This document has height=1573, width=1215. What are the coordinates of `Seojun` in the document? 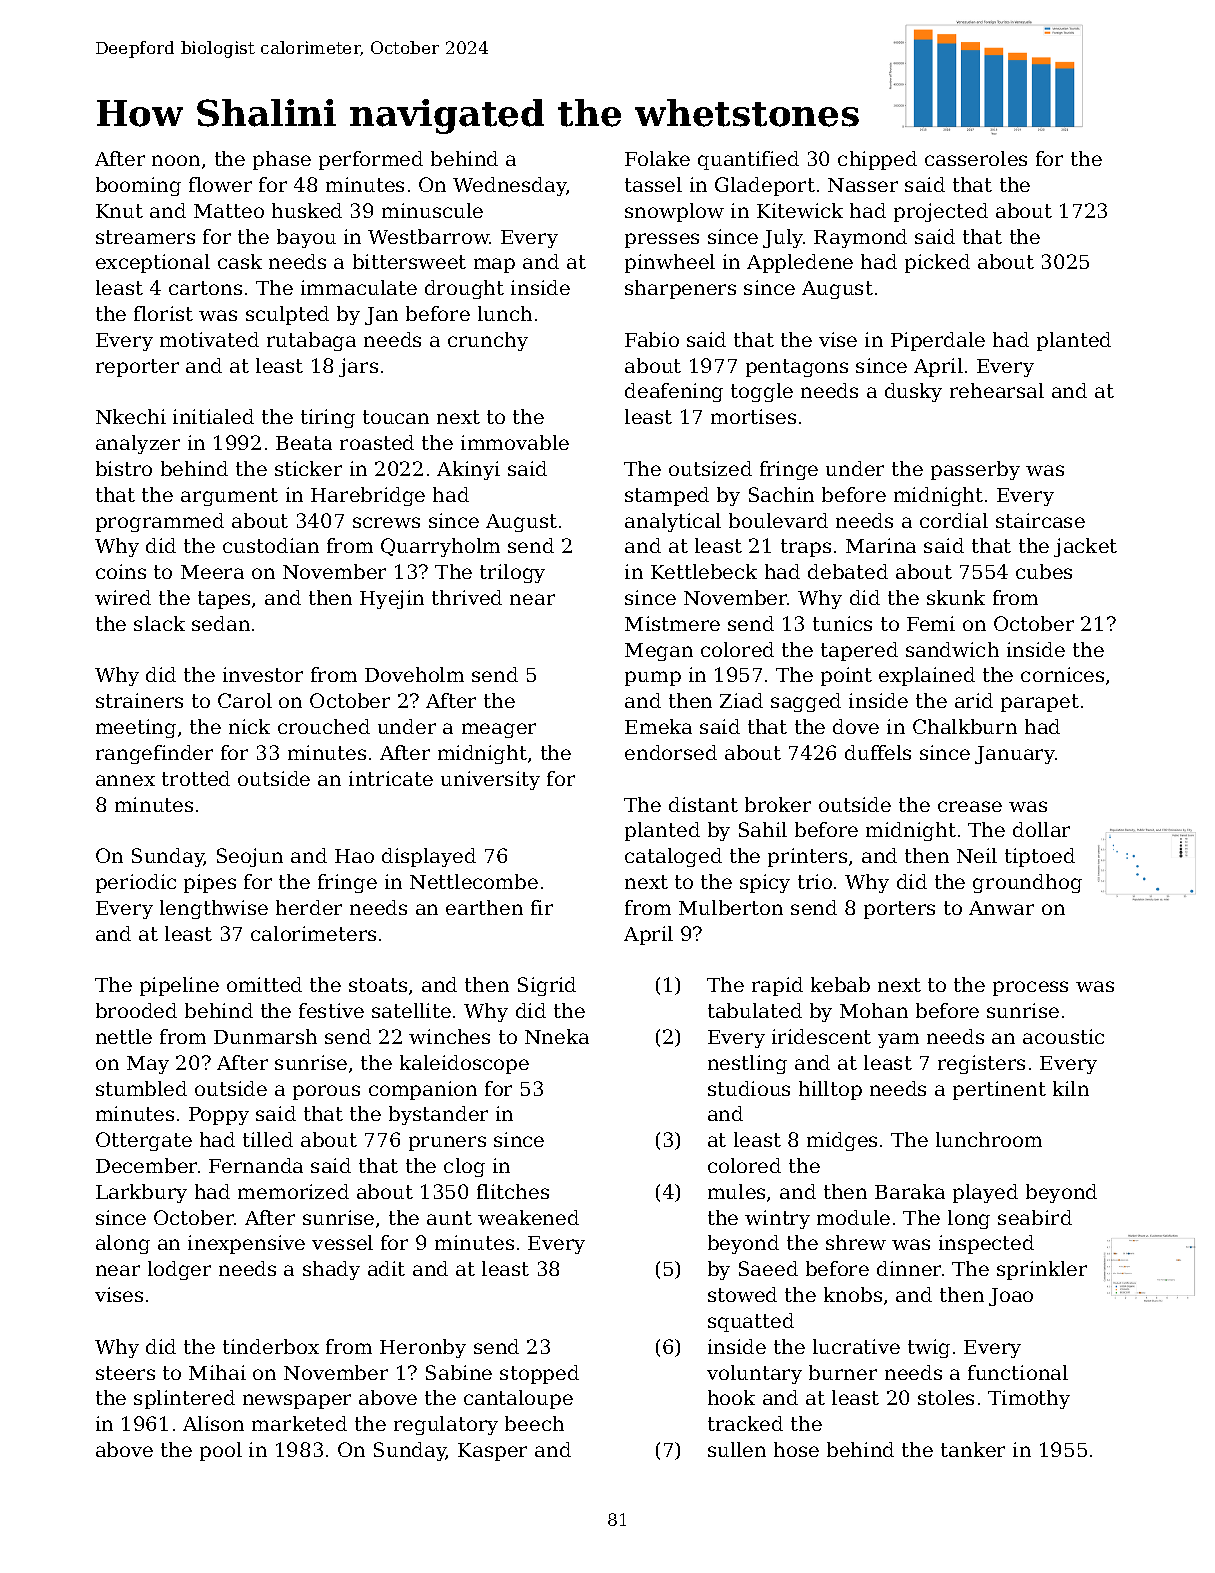 It's located at (250, 857).
